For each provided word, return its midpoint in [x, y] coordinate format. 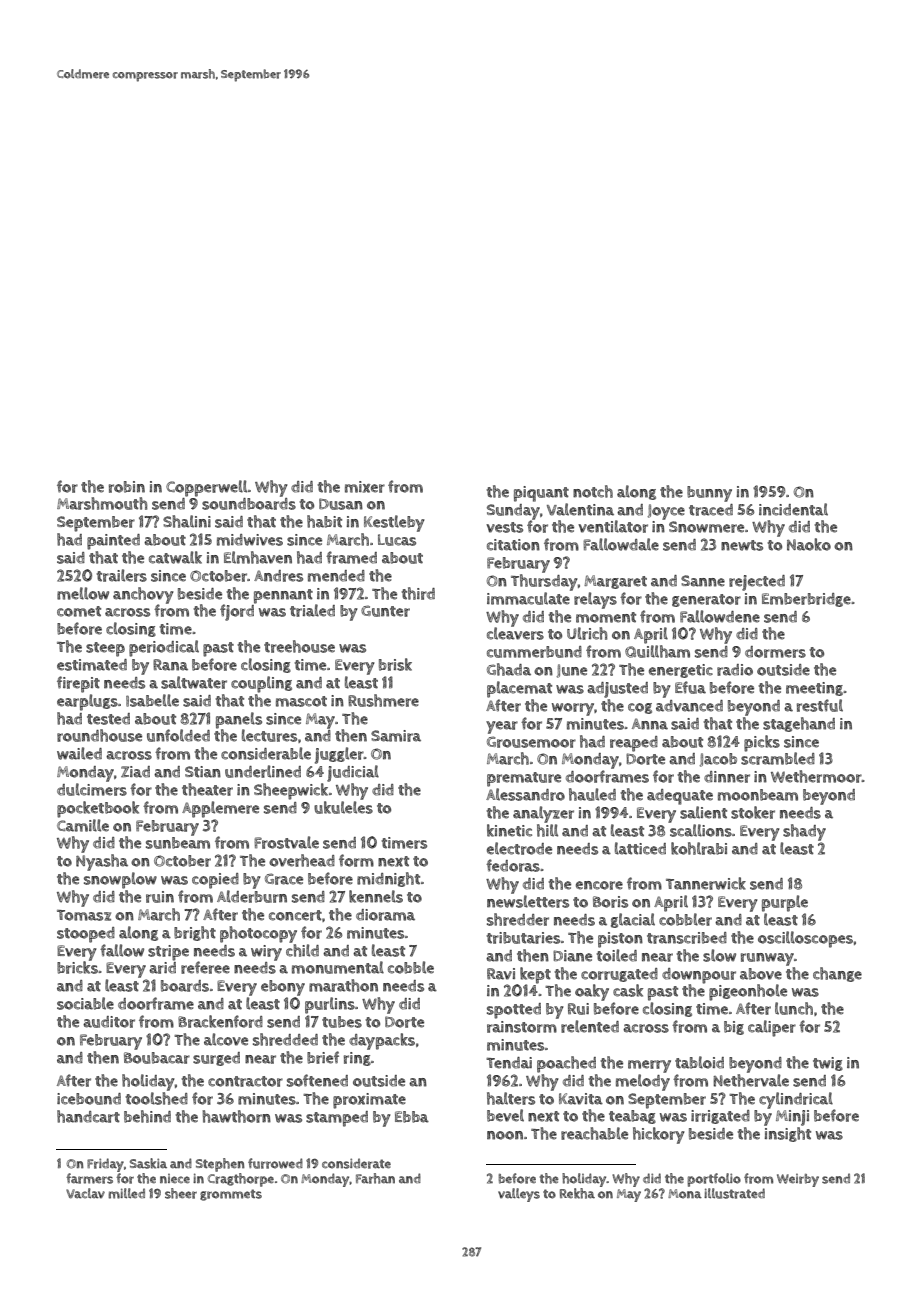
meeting [814, 689]
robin [127, 487]
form [356, 860]
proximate [369, 1101]
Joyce [666, 512]
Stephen [220, 1165]
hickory [659, 1135]
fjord [237, 612]
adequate [680, 797]
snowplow [120, 880]
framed [351, 557]
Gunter [385, 611]
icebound [89, 1099]
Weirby [798, 1180]
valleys [519, 1195]
